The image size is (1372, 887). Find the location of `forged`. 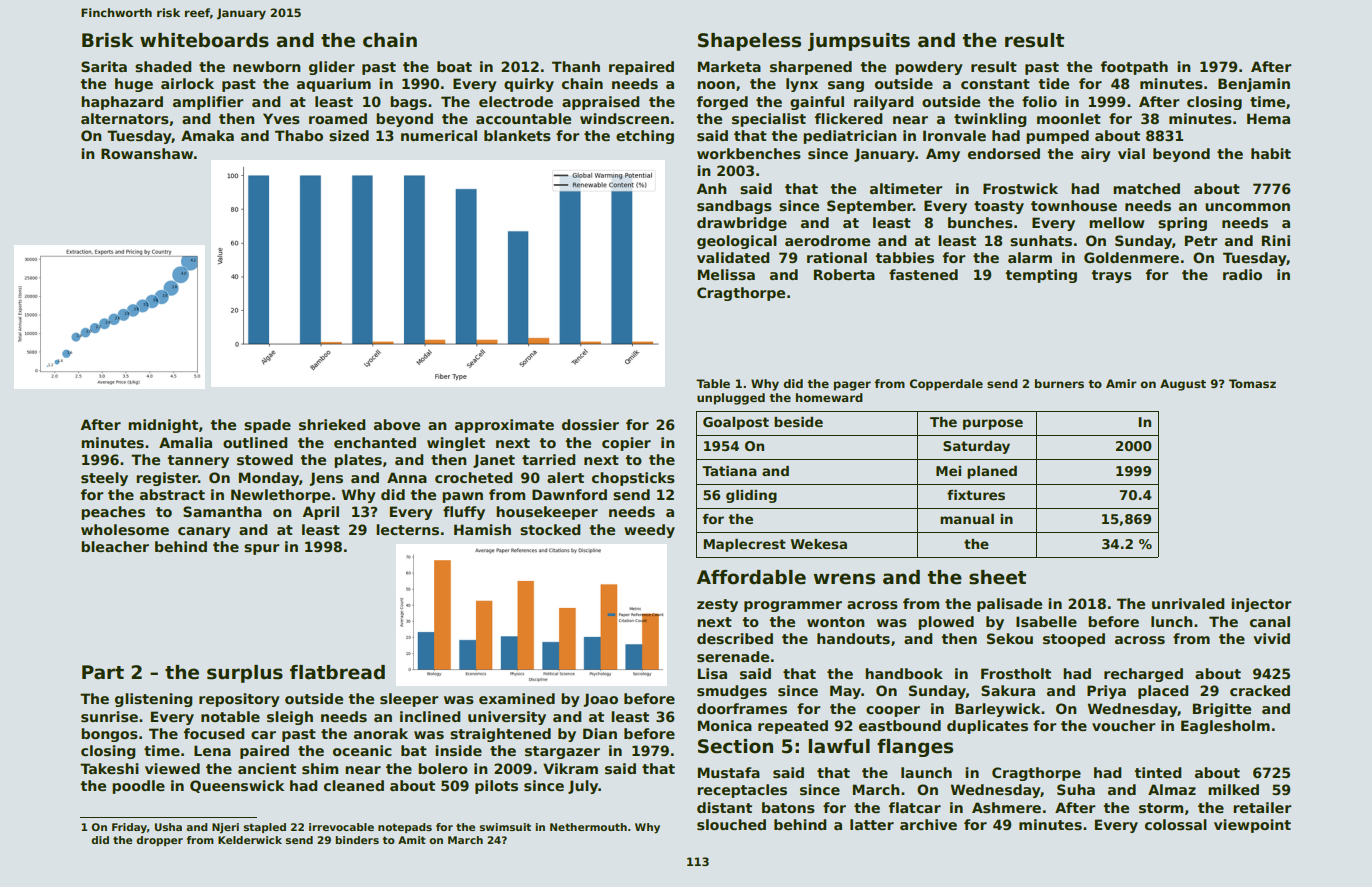

forged is located at coordinates (722, 103).
